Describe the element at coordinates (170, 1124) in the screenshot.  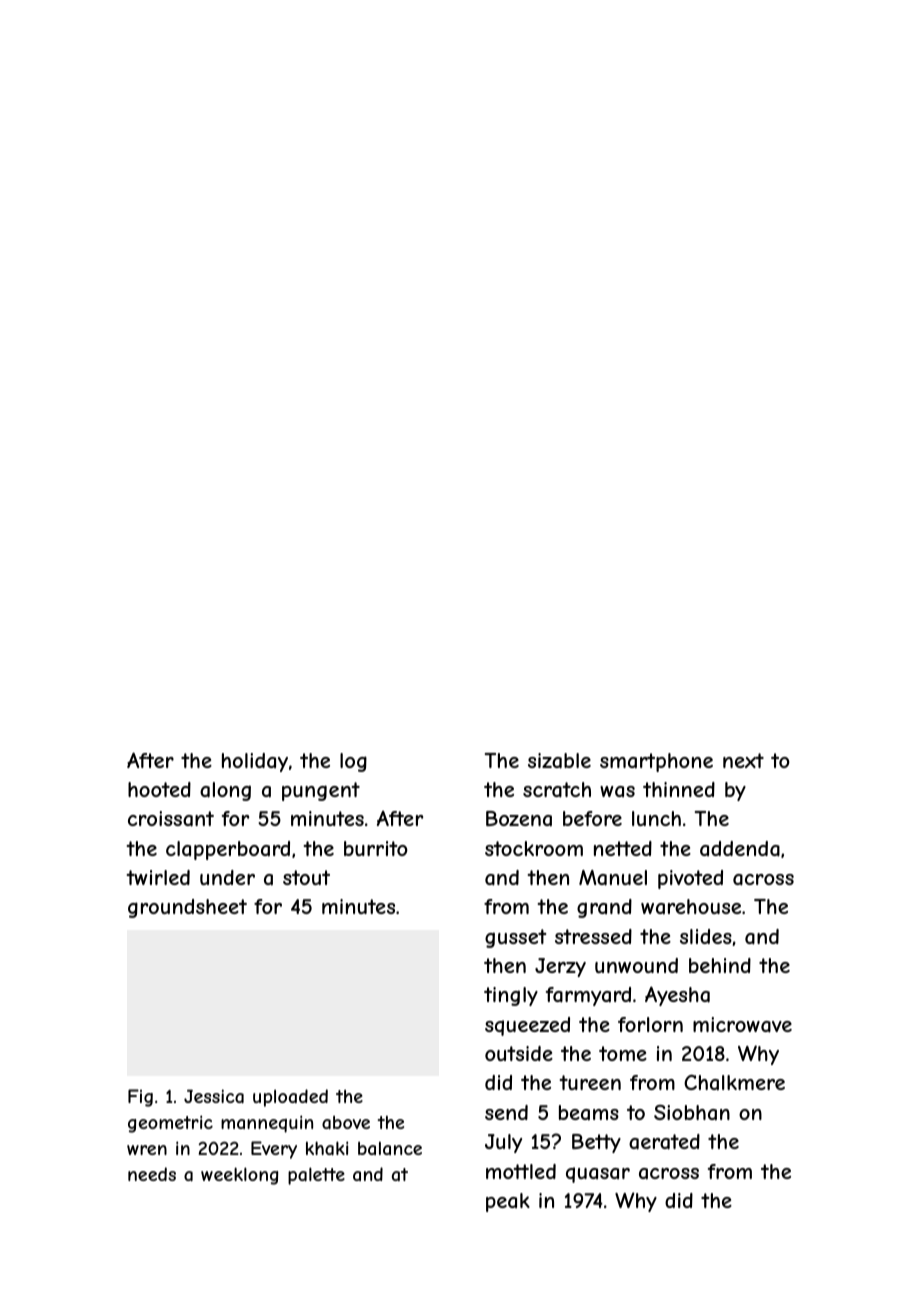
I see `geometric` at that location.
